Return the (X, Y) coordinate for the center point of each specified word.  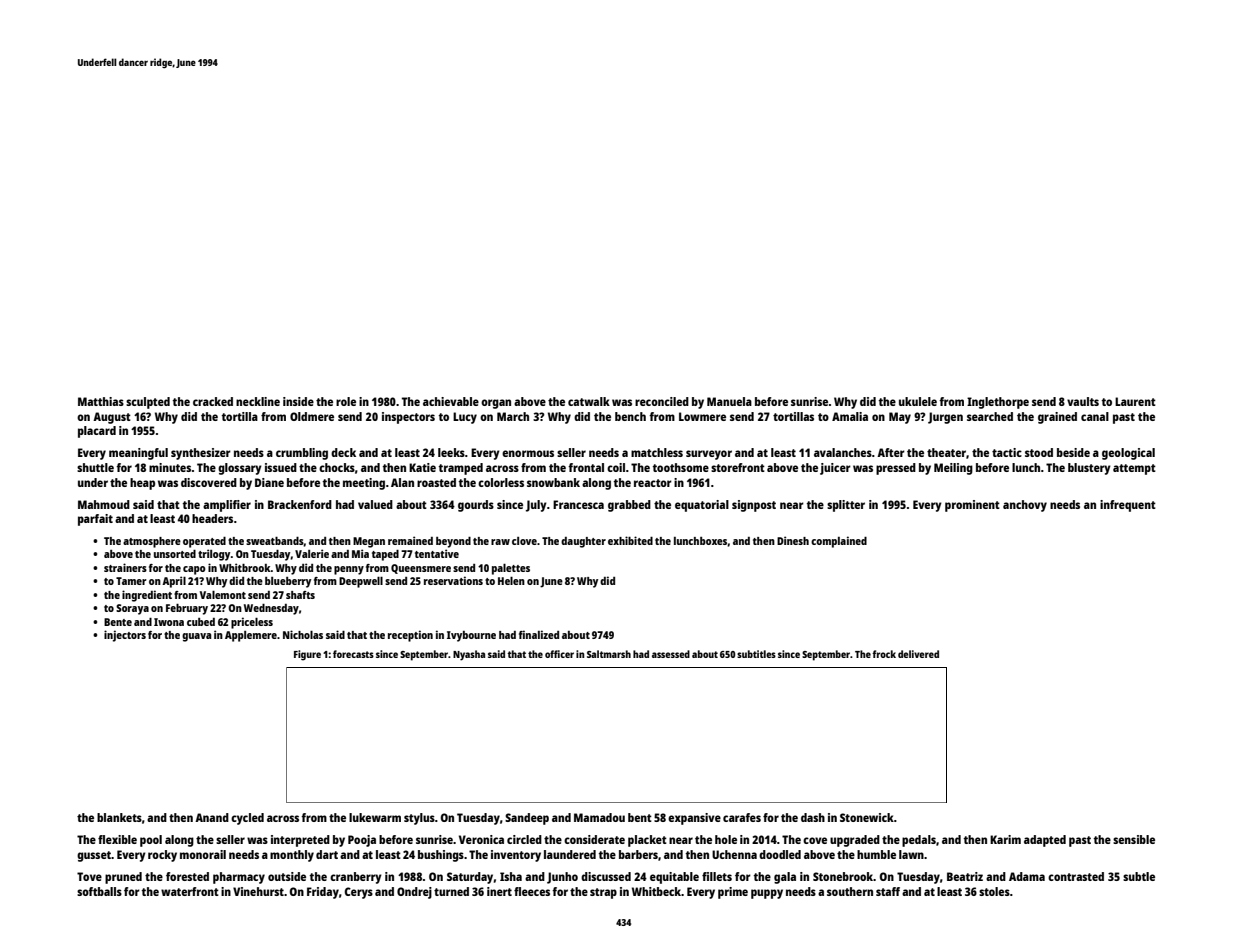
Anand (212, 817)
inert (499, 891)
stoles (994, 891)
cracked (213, 401)
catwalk (589, 401)
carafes (742, 817)
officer (559, 654)
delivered (918, 654)
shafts (300, 595)
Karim (1005, 839)
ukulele (918, 401)
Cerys (358, 893)
